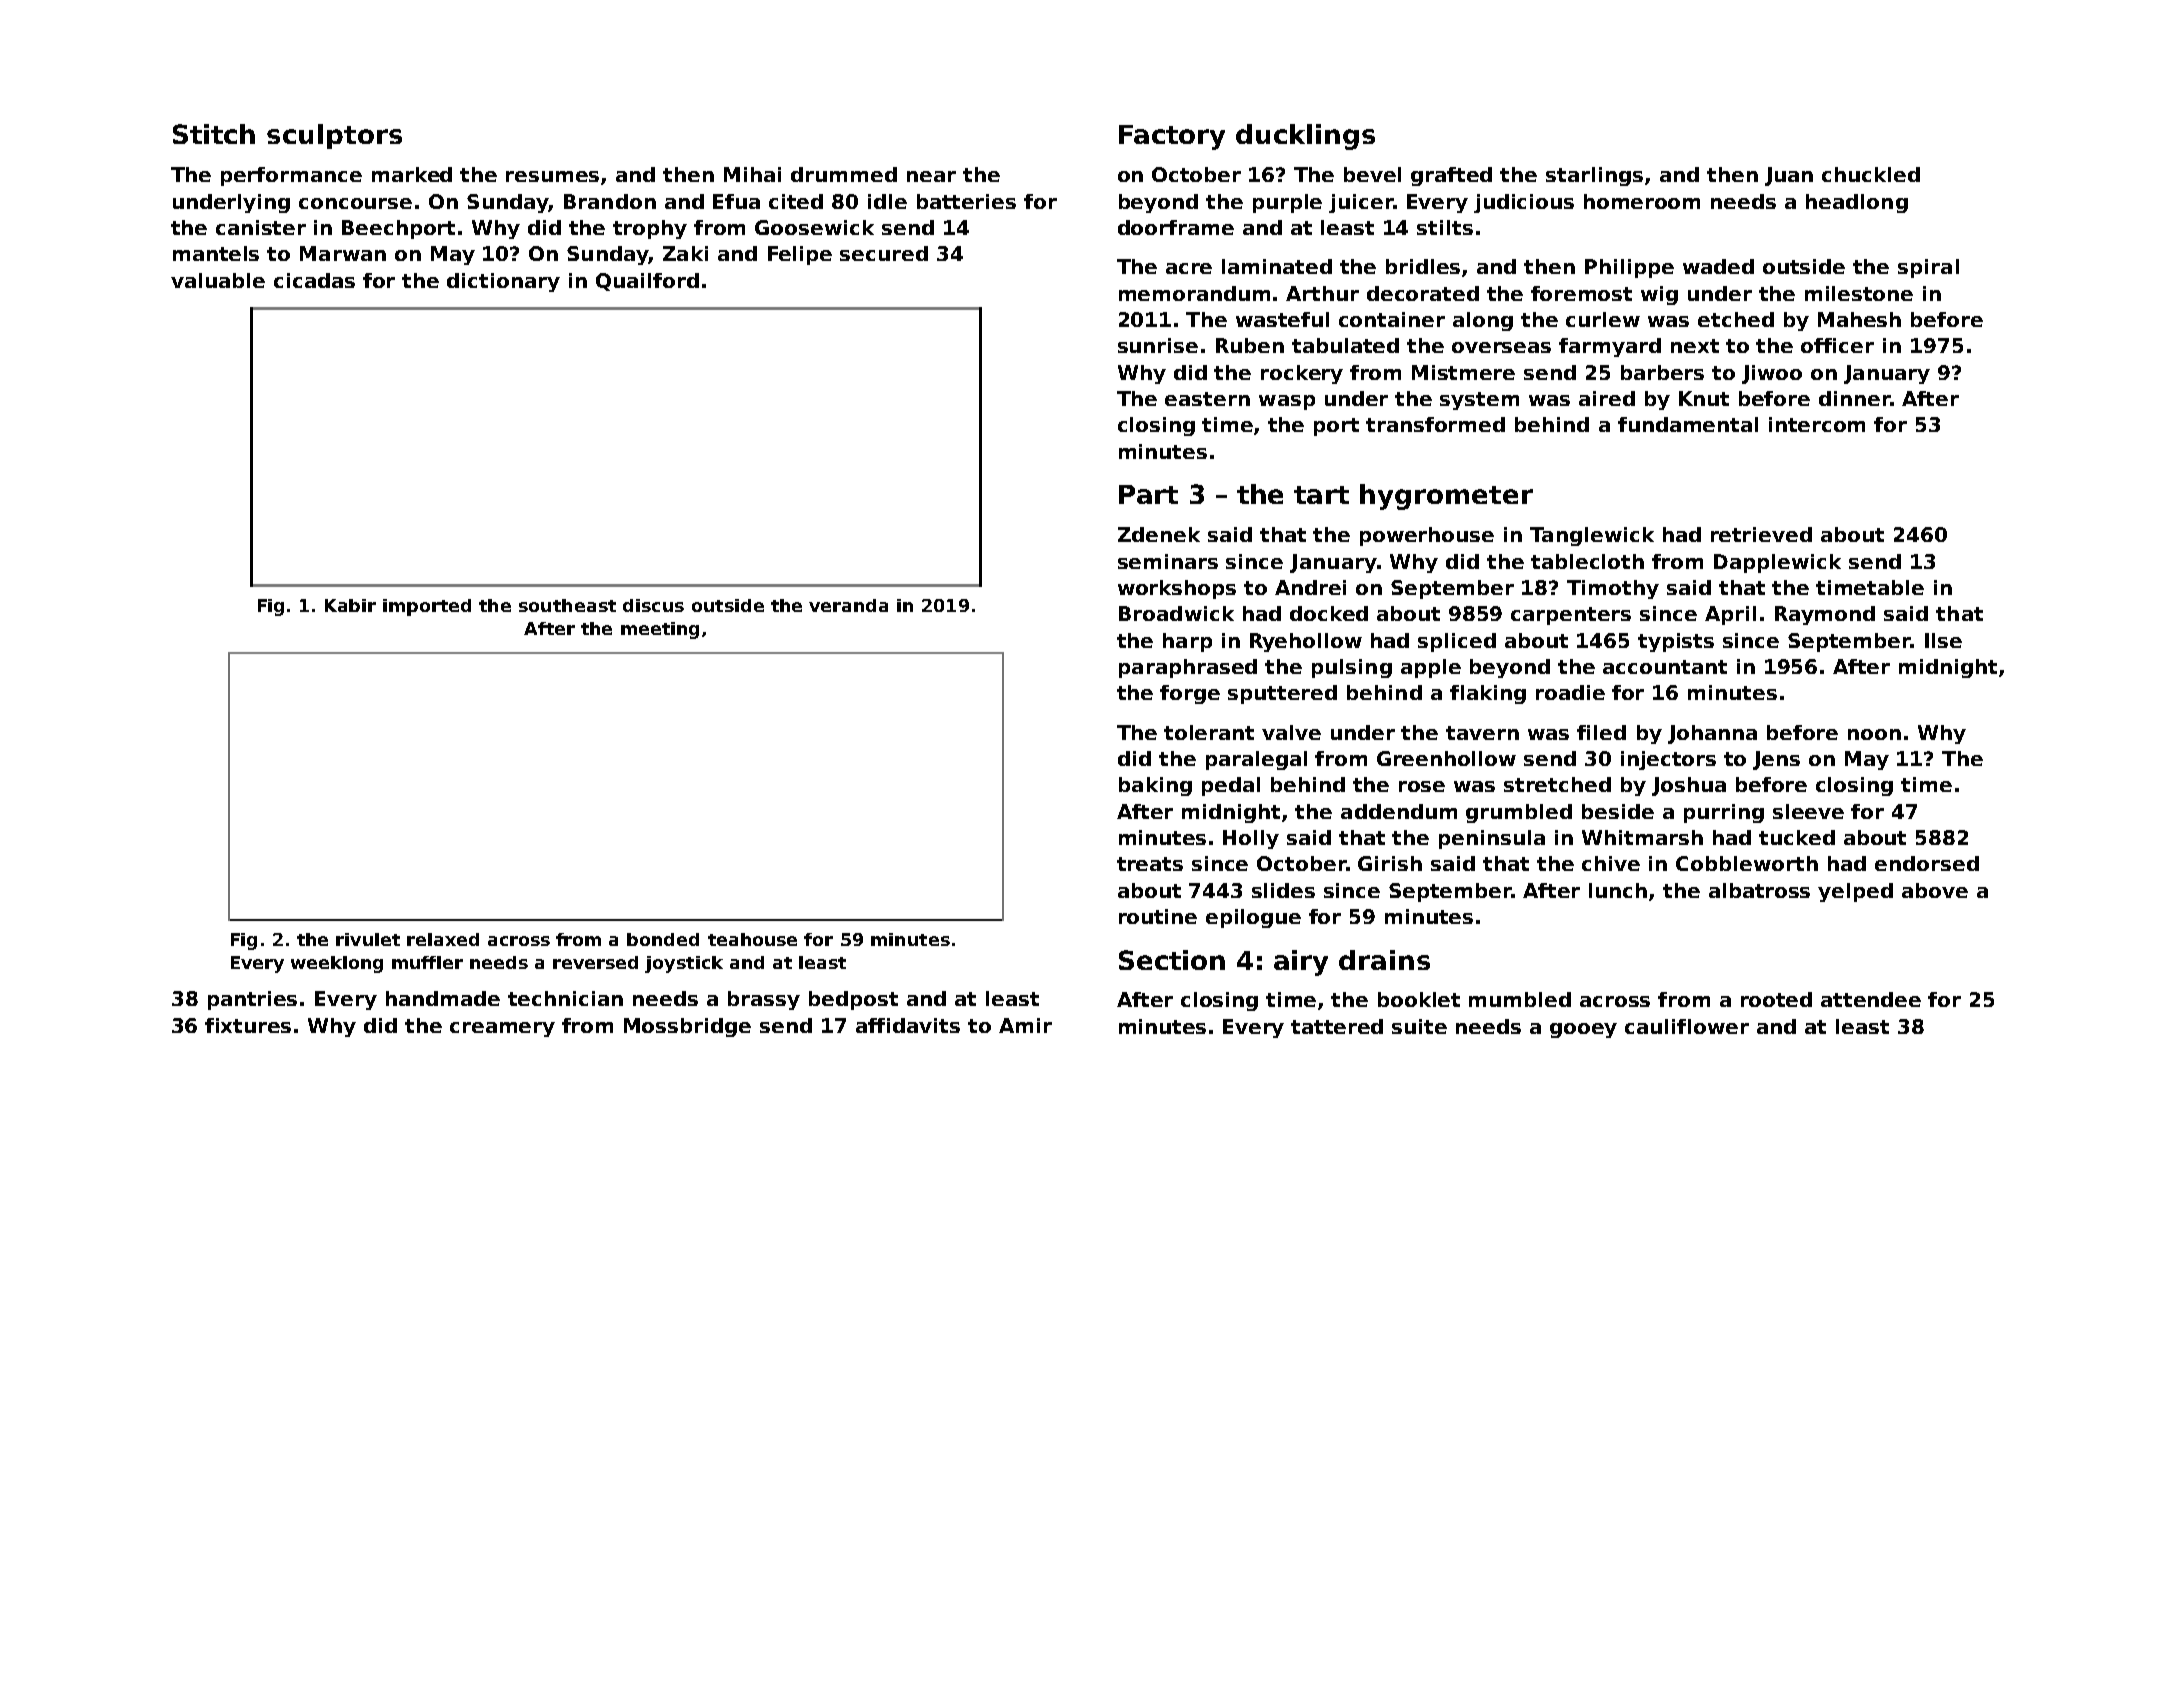 The height and width of the screenshot is (1683, 2178). I want to click on Ryehollow, so click(1306, 642).
